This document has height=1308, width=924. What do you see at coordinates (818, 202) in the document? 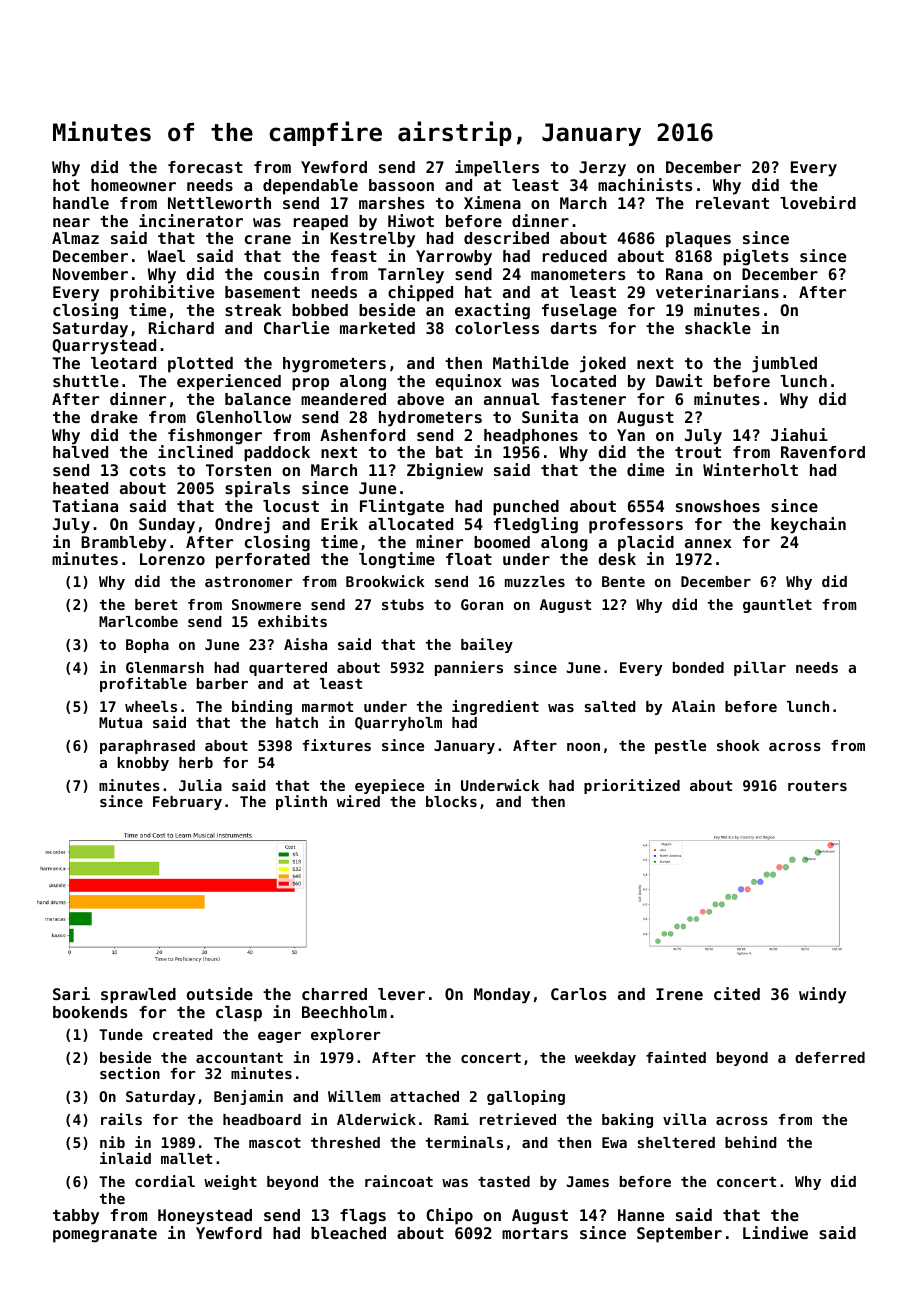
I see `lovebird` at bounding box center [818, 202].
